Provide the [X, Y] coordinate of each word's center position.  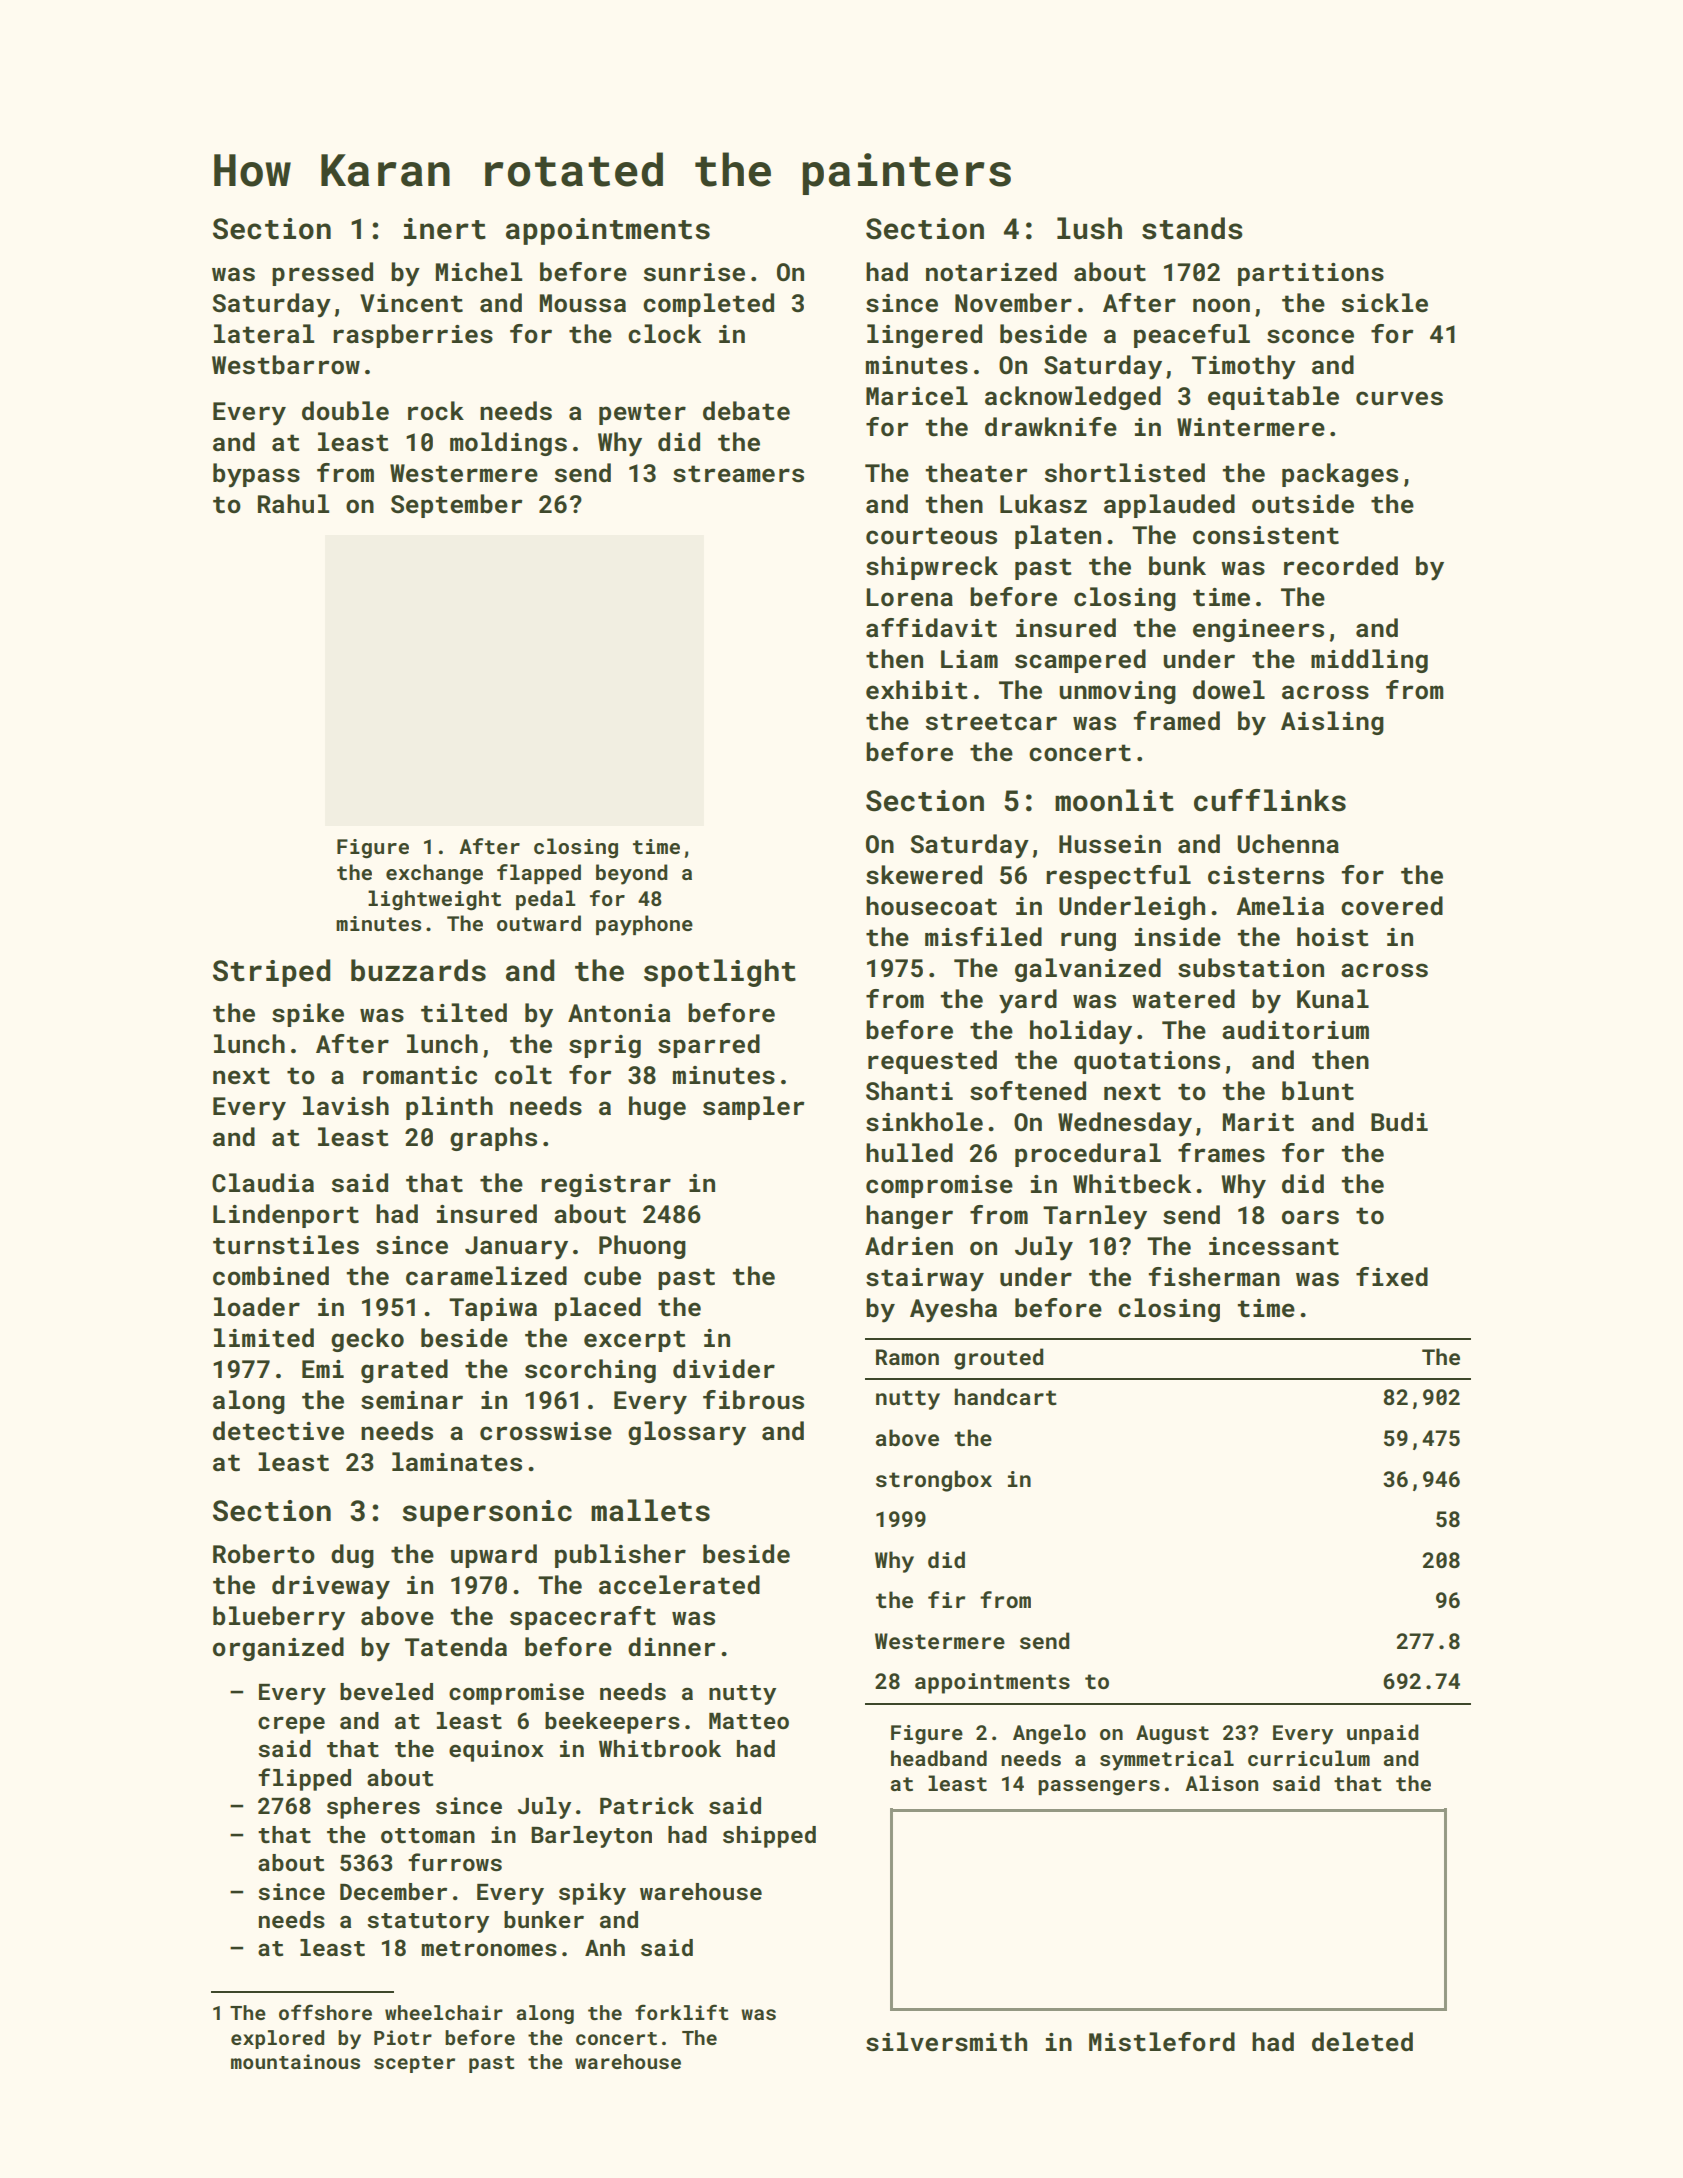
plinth [449, 1108]
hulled [909, 1152]
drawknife [1051, 426]
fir [946, 1599]
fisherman [1214, 1277]
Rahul [293, 503]
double [345, 410]
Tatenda [456, 1647]
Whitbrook [660, 1748]
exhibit [917, 690]
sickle [1385, 303]
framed [1176, 720]
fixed [1392, 1276]
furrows [455, 1862]
